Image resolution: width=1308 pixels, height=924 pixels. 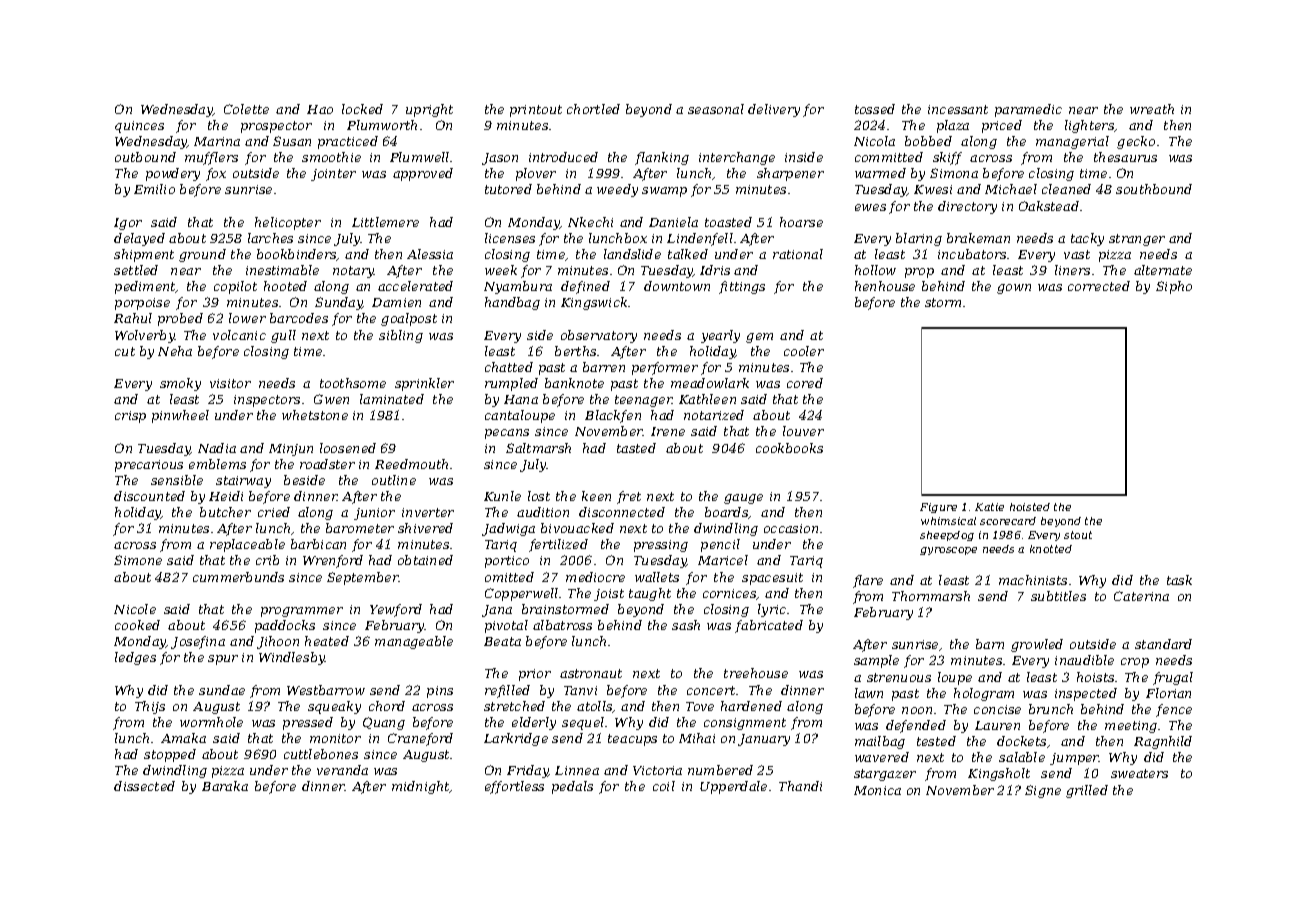 I want to click on brakeman, so click(x=978, y=238).
